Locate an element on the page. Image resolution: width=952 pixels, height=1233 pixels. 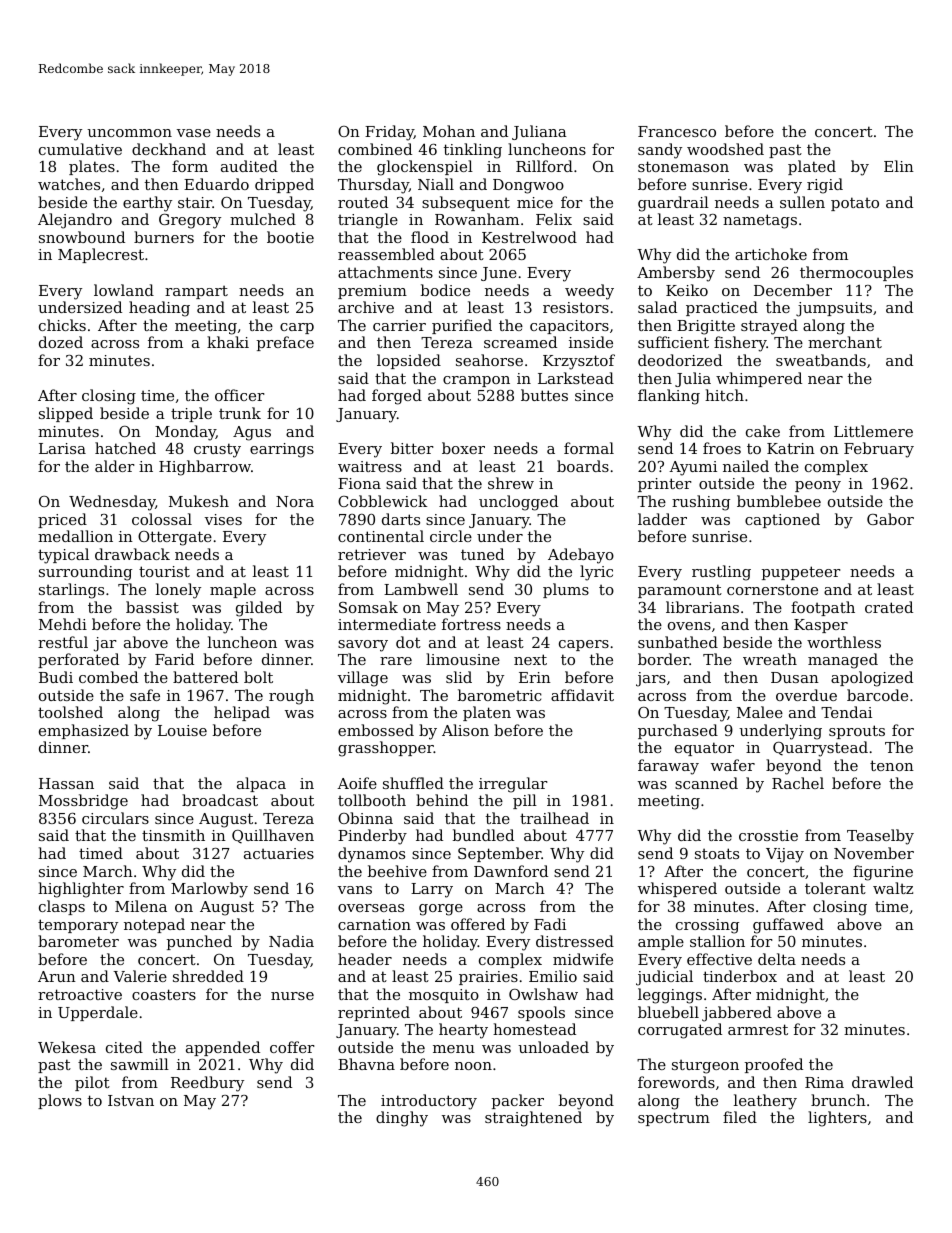
reprinted is located at coordinates (374, 1013).
